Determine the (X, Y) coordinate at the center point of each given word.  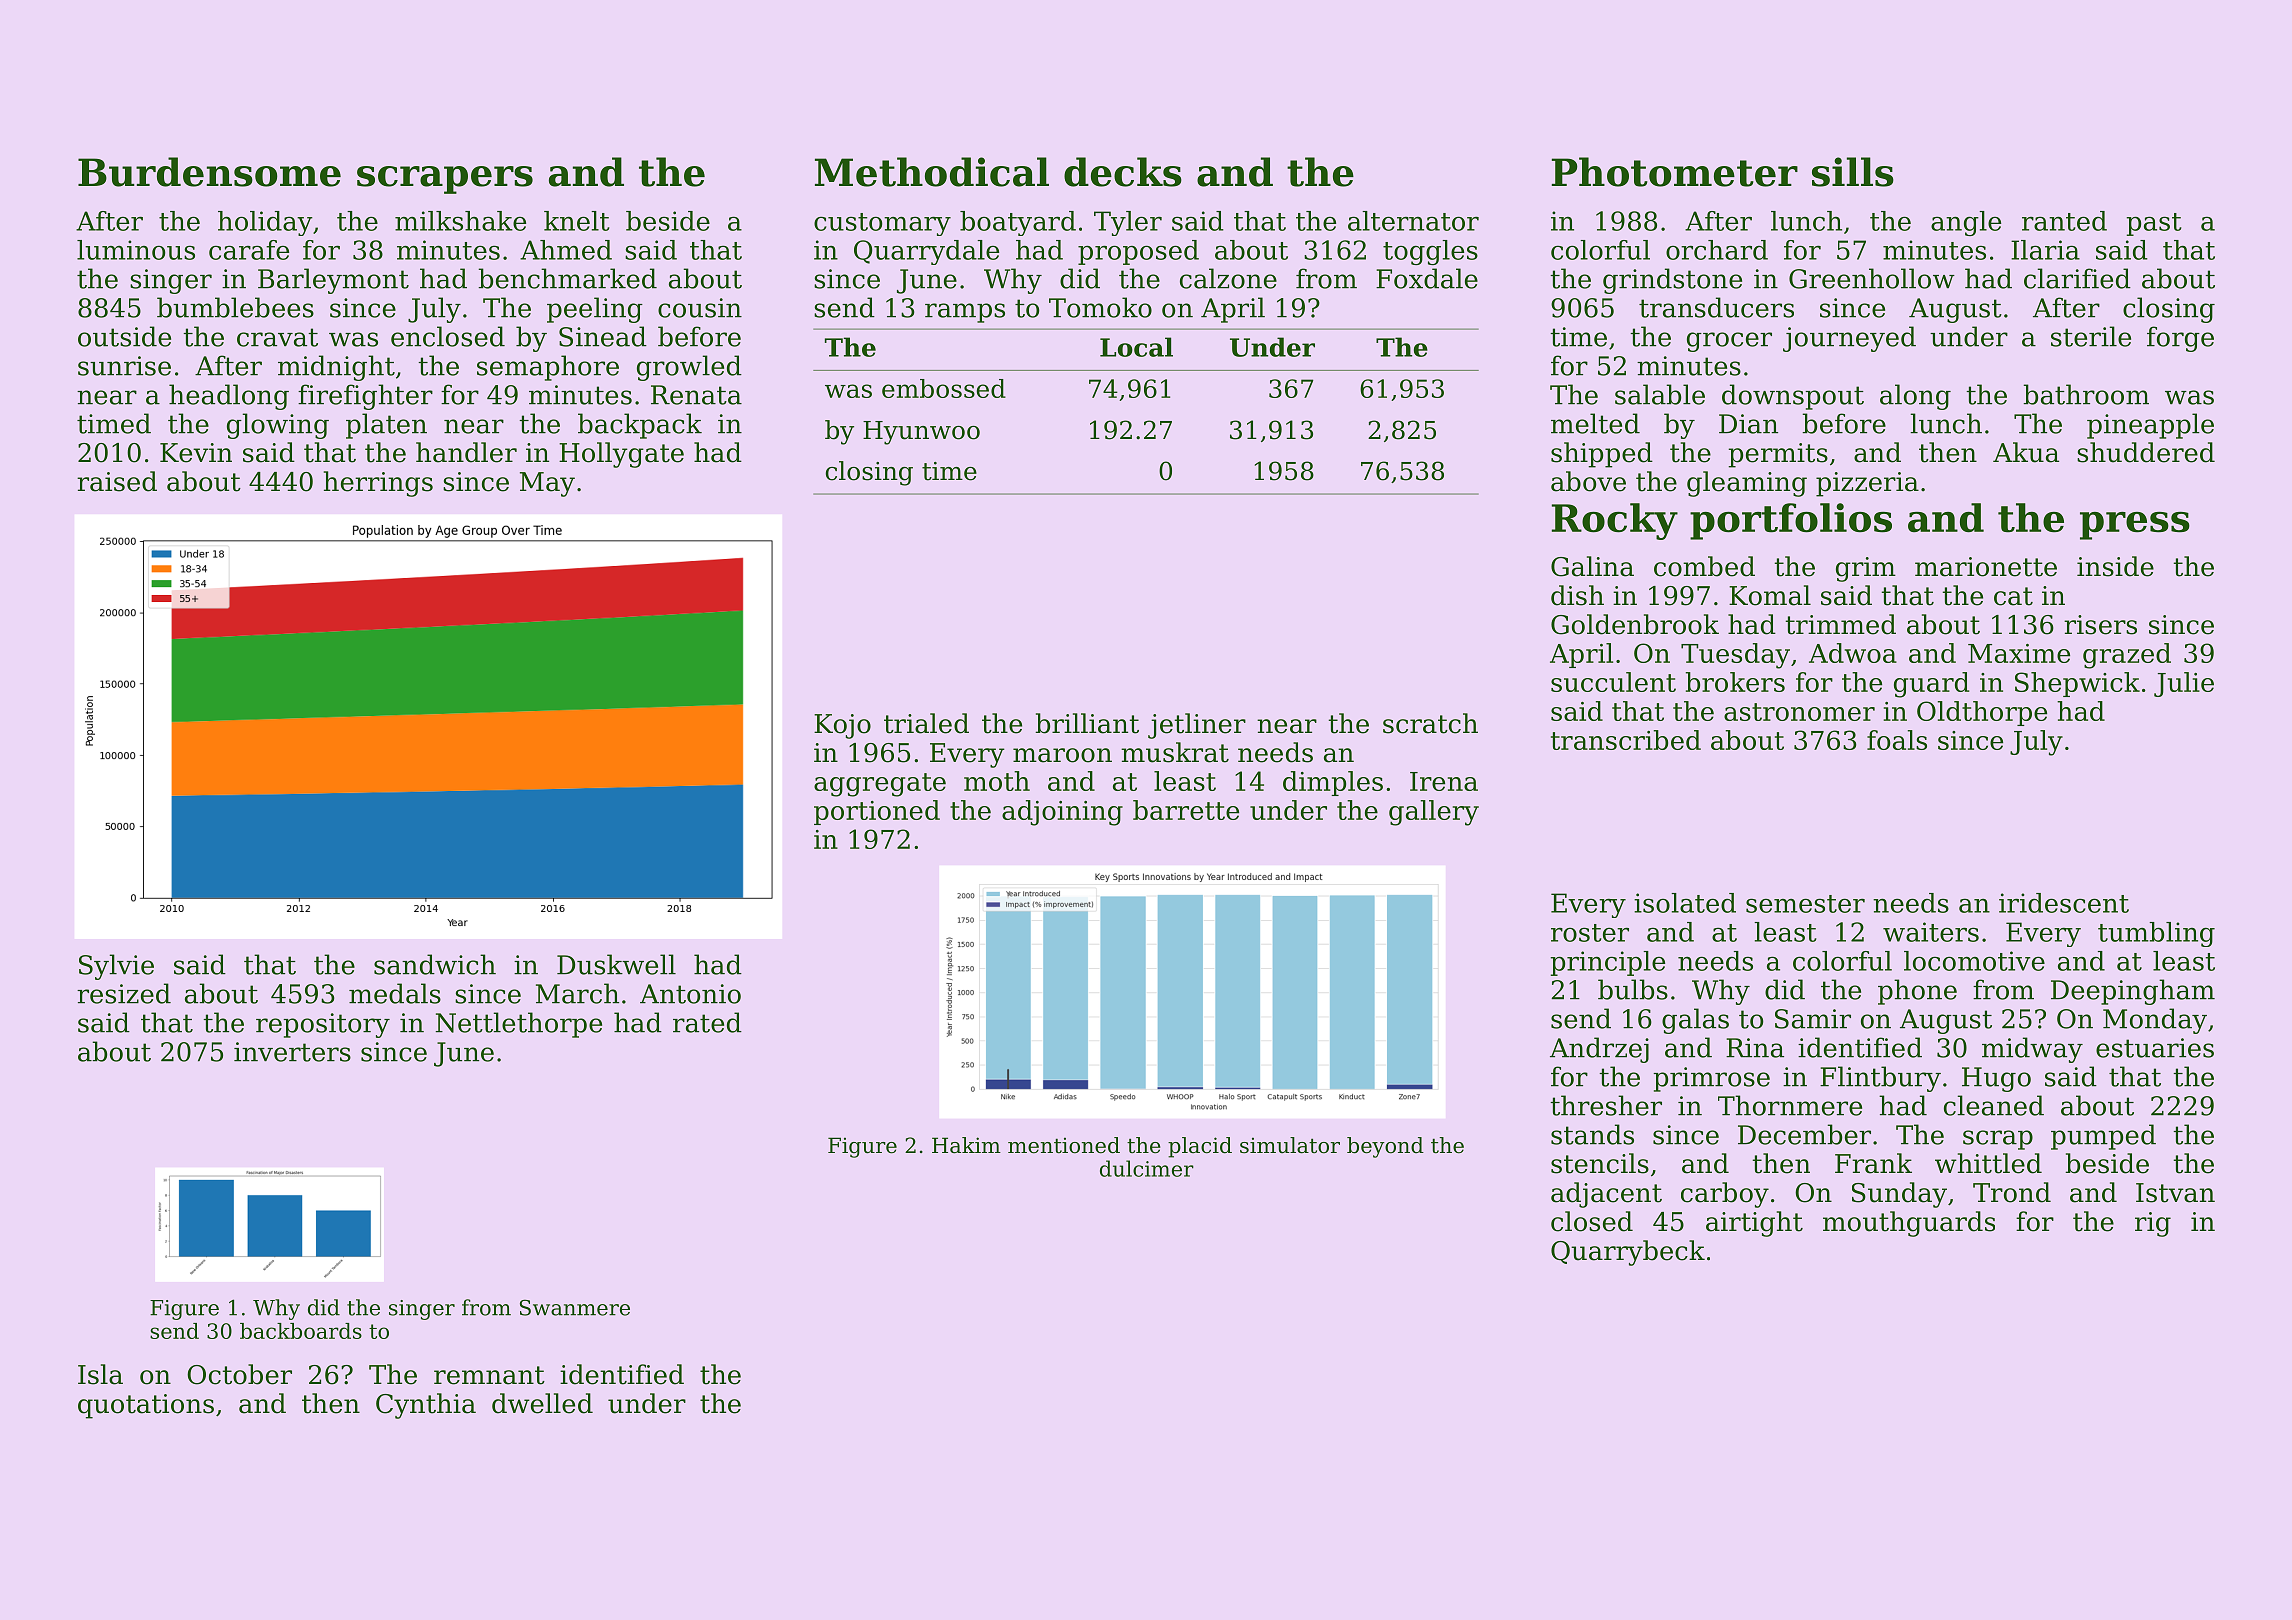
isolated (1685, 903)
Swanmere (575, 1307)
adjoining (1062, 813)
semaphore (548, 368)
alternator (1413, 221)
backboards (301, 1331)
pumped (2103, 1137)
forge (2180, 339)
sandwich (435, 964)
